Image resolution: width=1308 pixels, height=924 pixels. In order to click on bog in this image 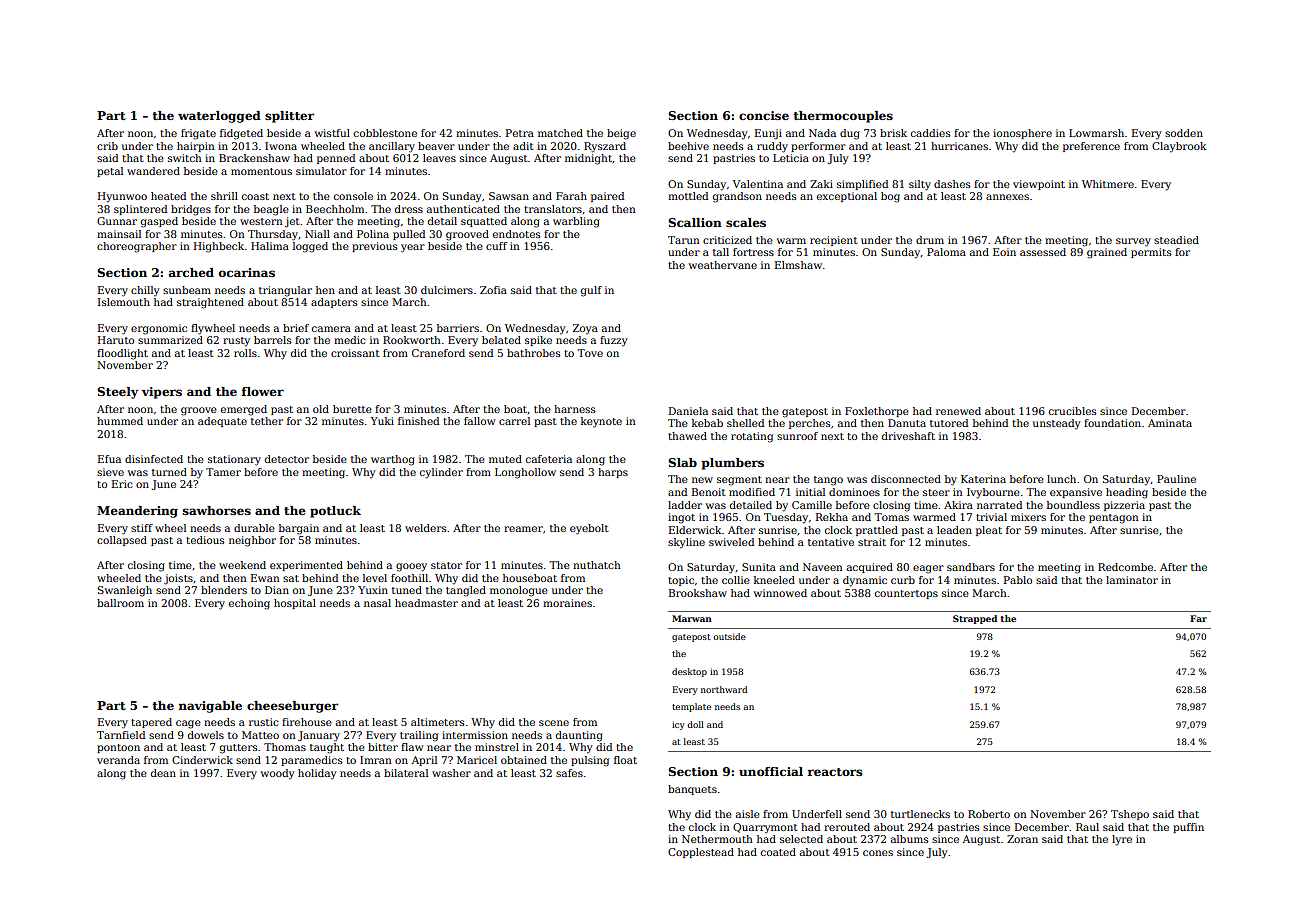, I will do `click(890, 197)`.
